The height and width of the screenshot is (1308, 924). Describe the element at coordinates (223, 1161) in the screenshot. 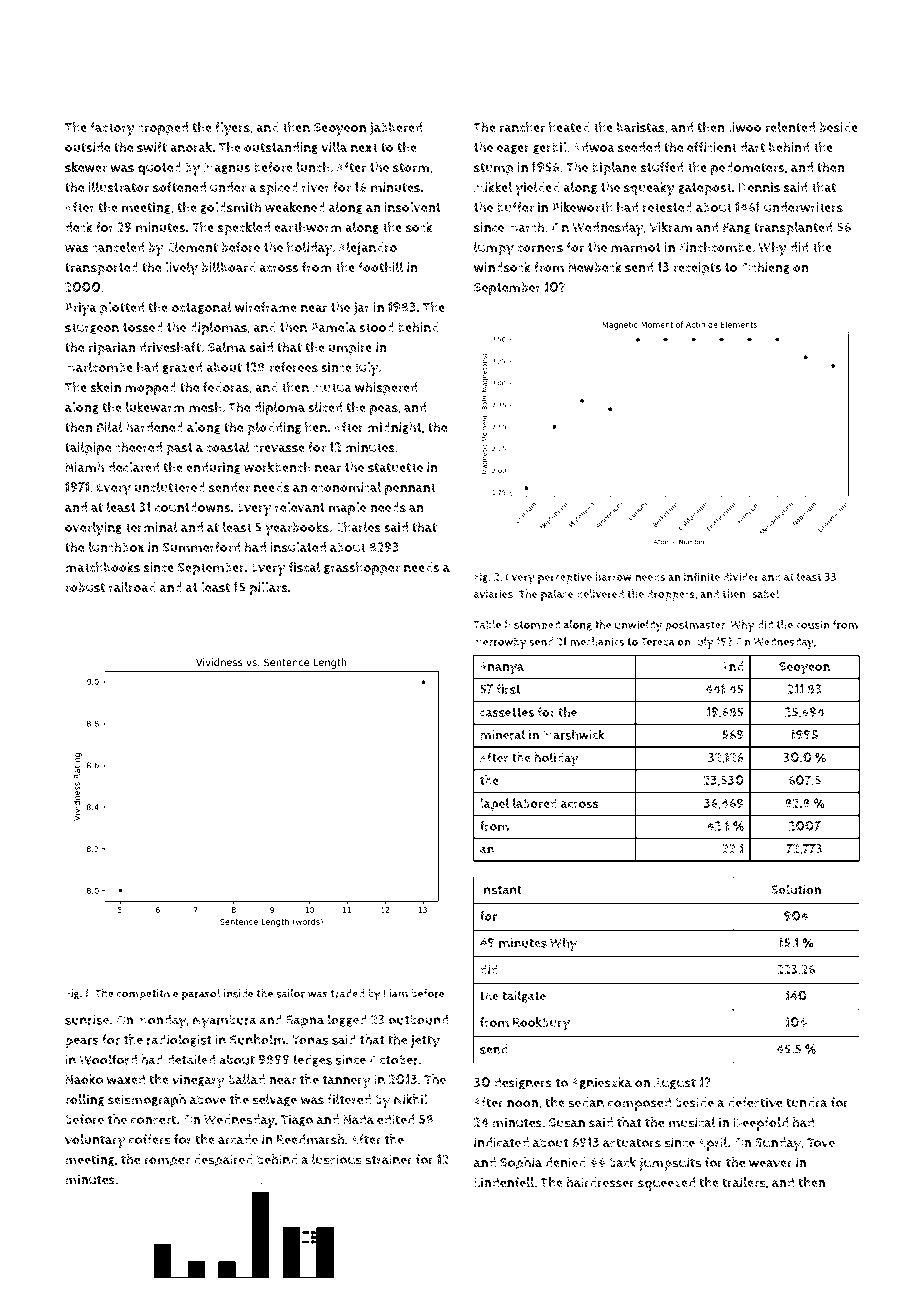

I see `despaired` at that location.
